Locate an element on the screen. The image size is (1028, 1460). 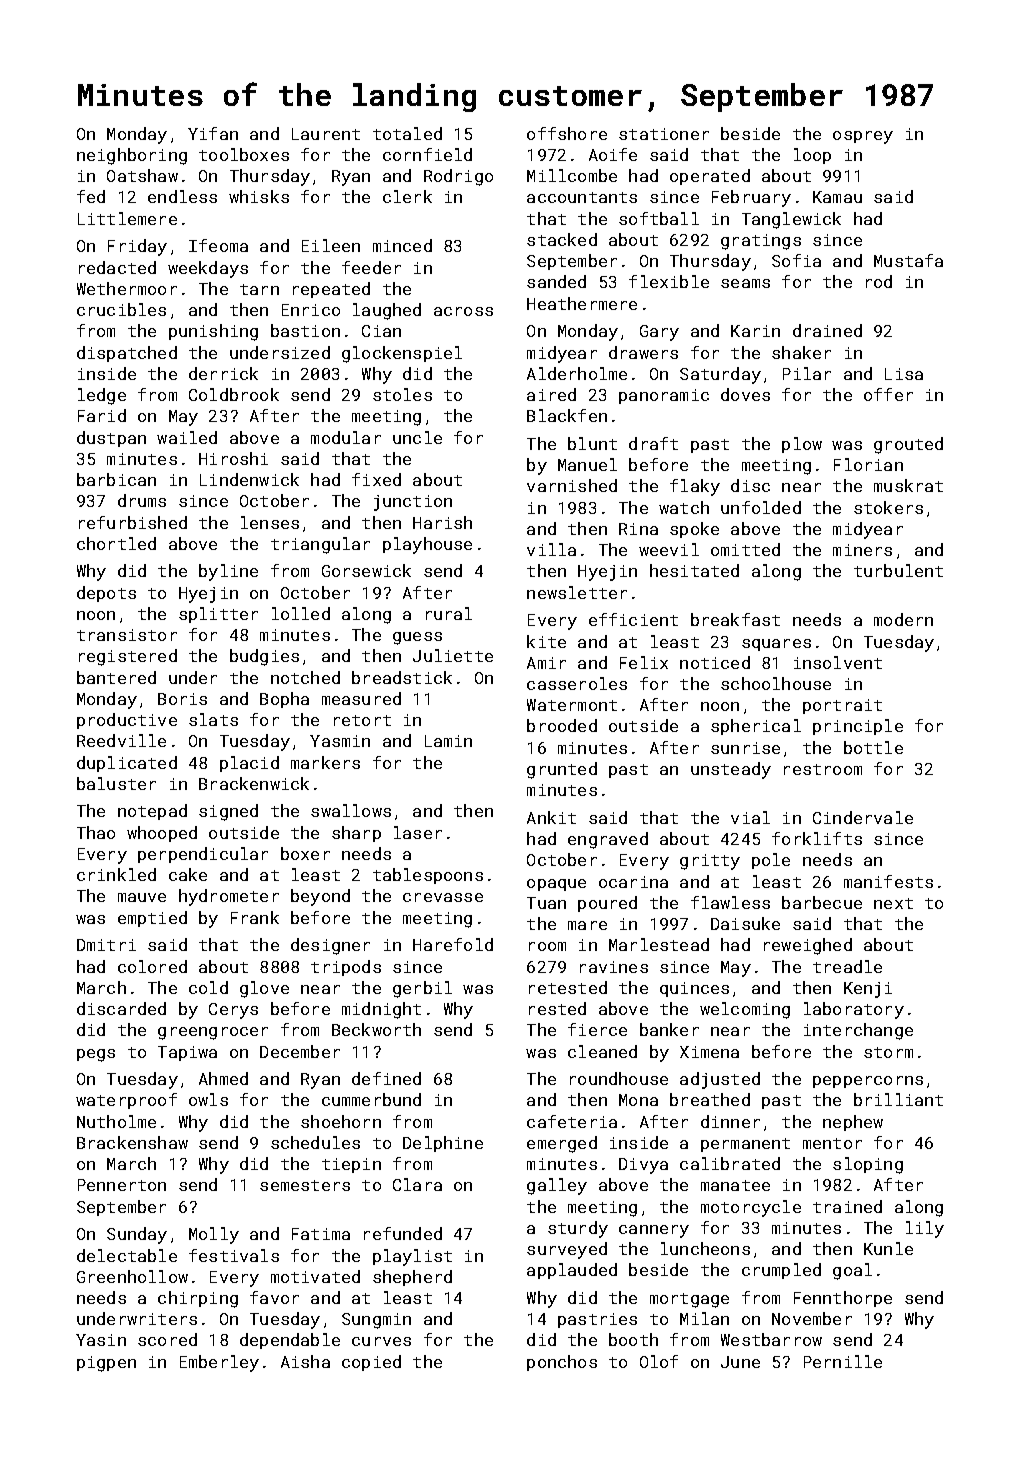
derrick is located at coordinates (223, 373).
